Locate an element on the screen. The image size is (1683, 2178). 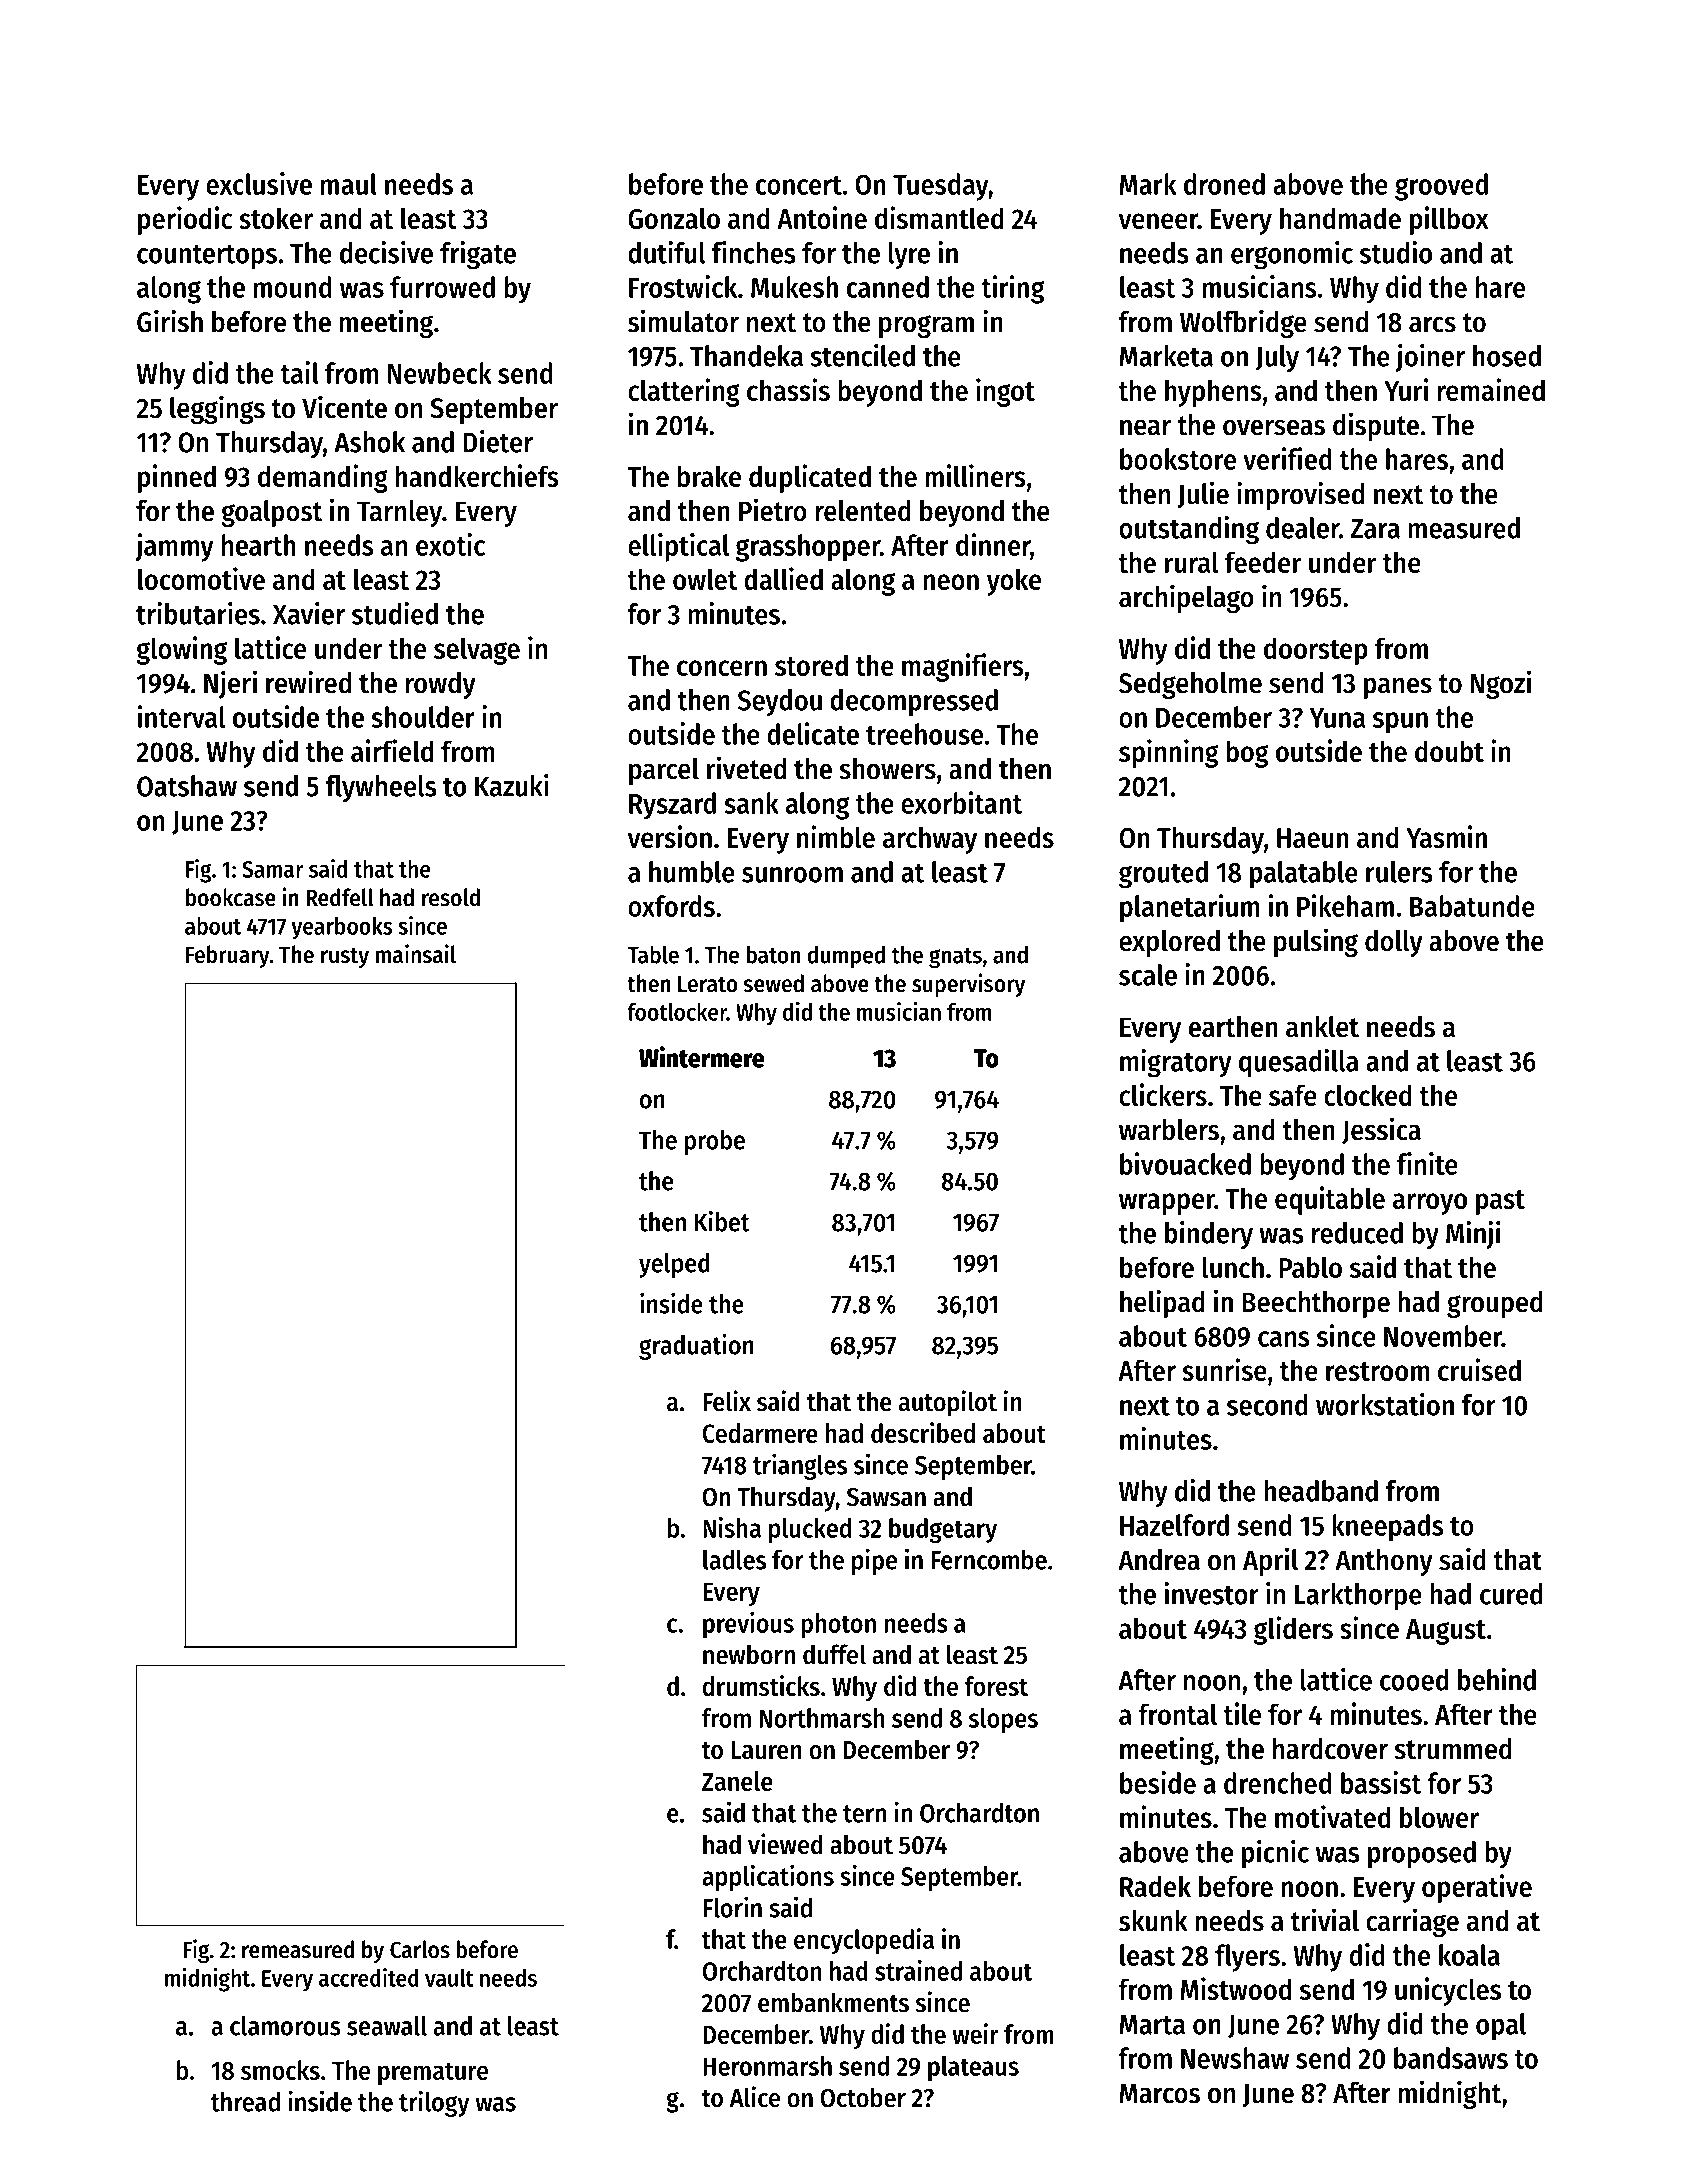
pillbox is located at coordinates (1449, 220).
